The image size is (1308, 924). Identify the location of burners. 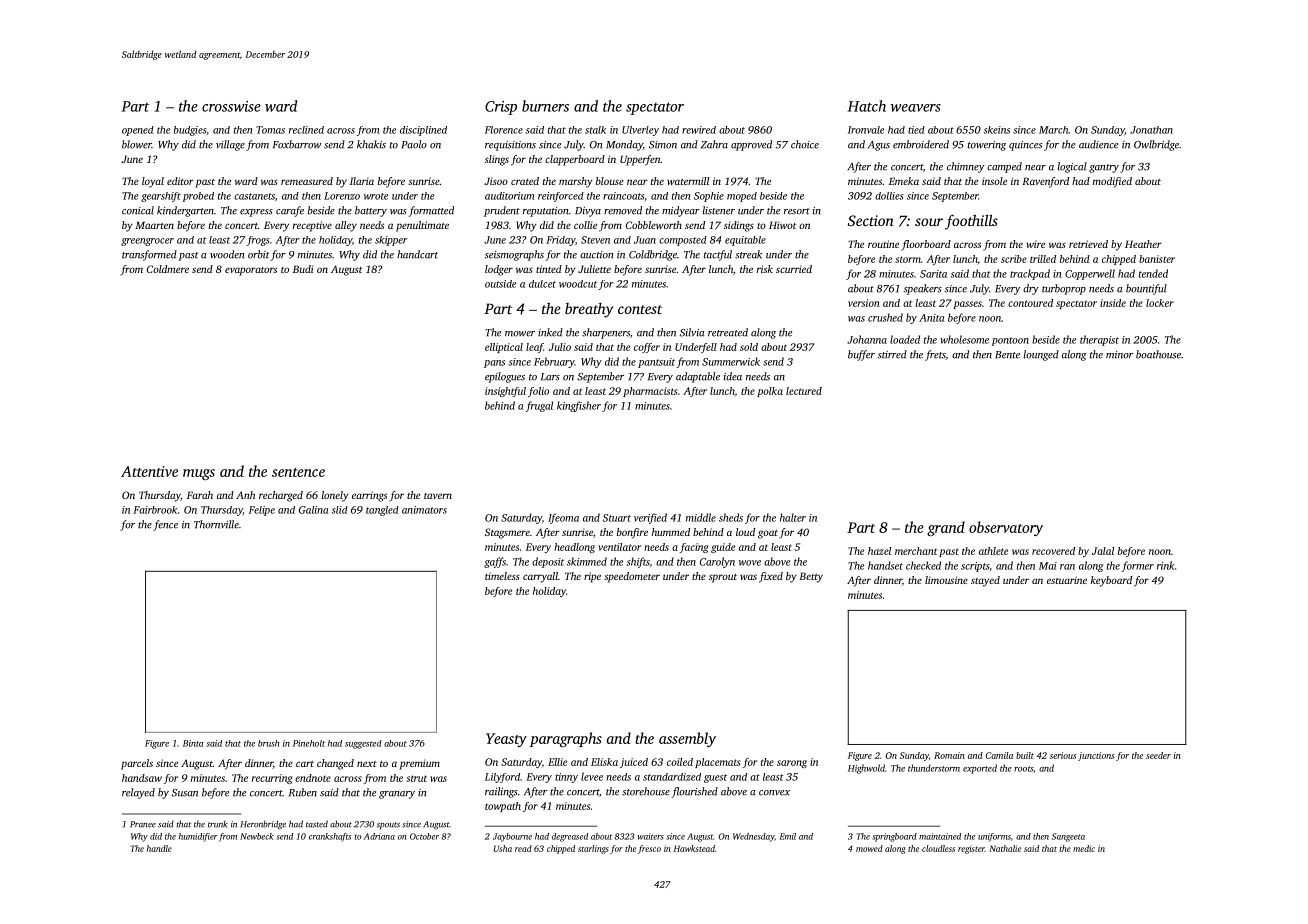
(545, 106).
